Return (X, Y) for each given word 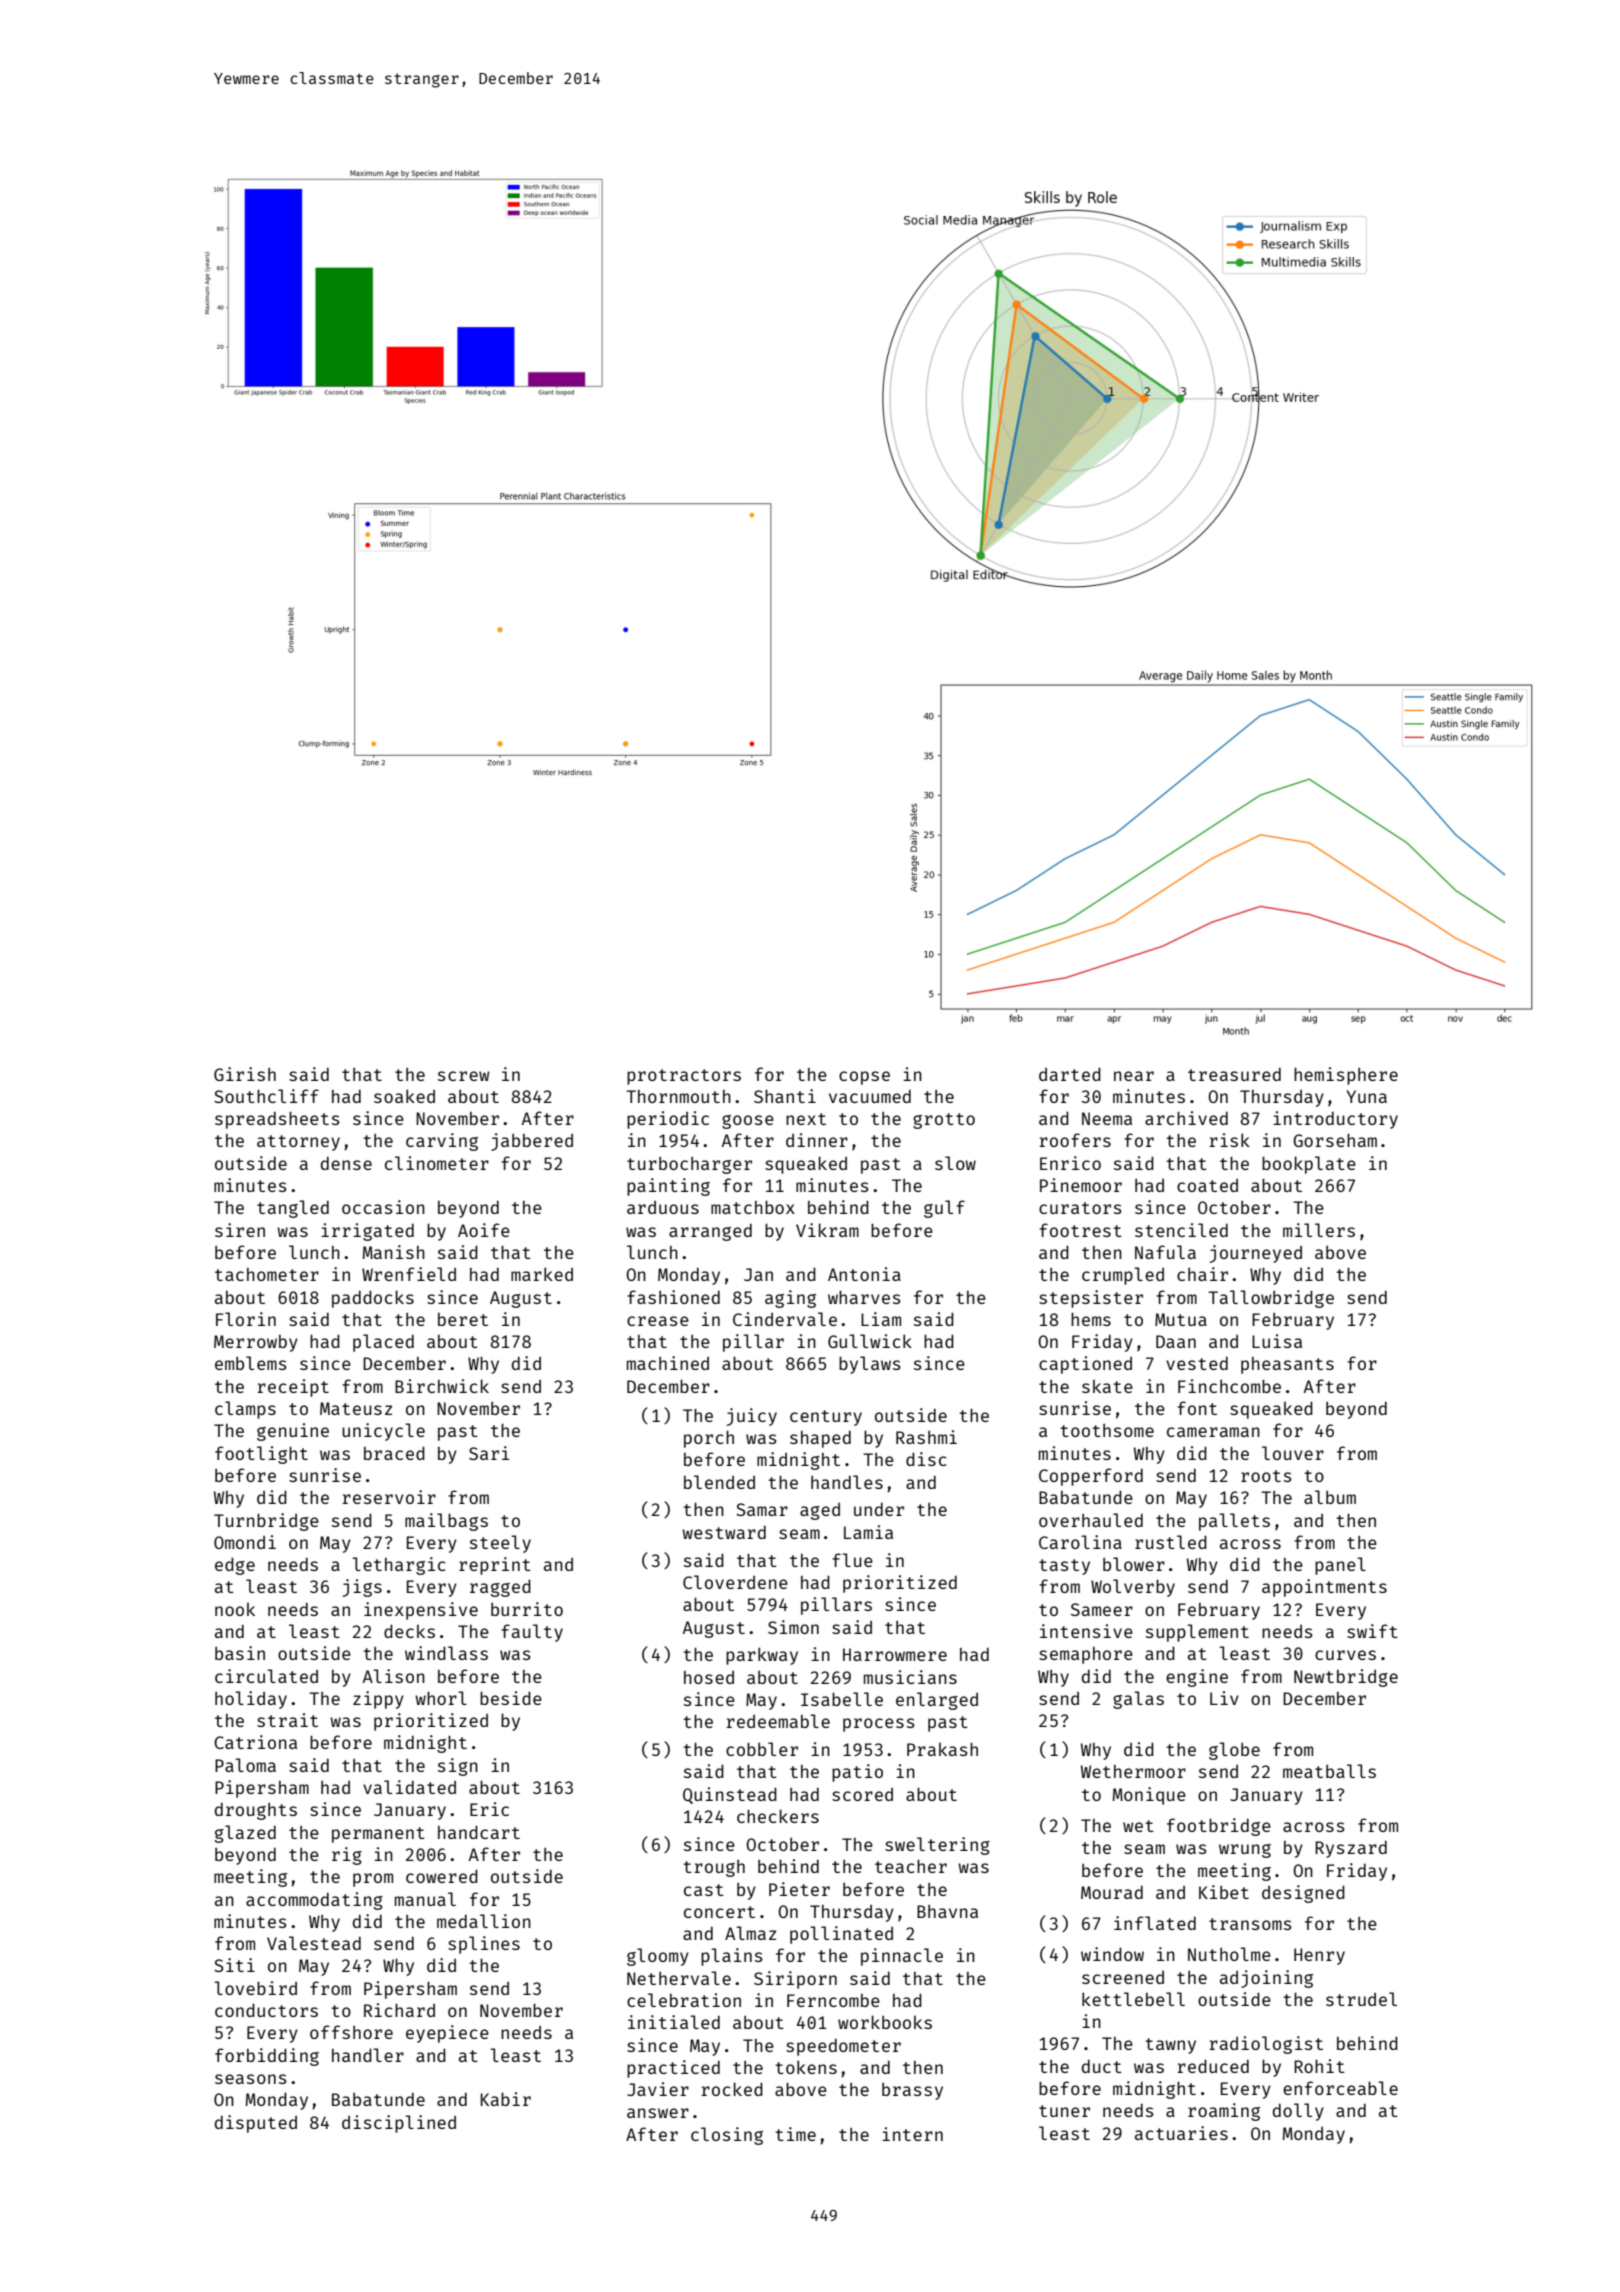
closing (727, 2136)
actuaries (1181, 2133)
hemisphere (1346, 1076)
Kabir (506, 2099)
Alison (394, 1676)
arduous (663, 1207)
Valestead (314, 1943)
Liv (1224, 1698)
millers (1319, 1230)
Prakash (942, 1749)
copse (864, 1078)
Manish (394, 1252)
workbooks (885, 2022)
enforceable (1340, 2088)
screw (463, 1076)
